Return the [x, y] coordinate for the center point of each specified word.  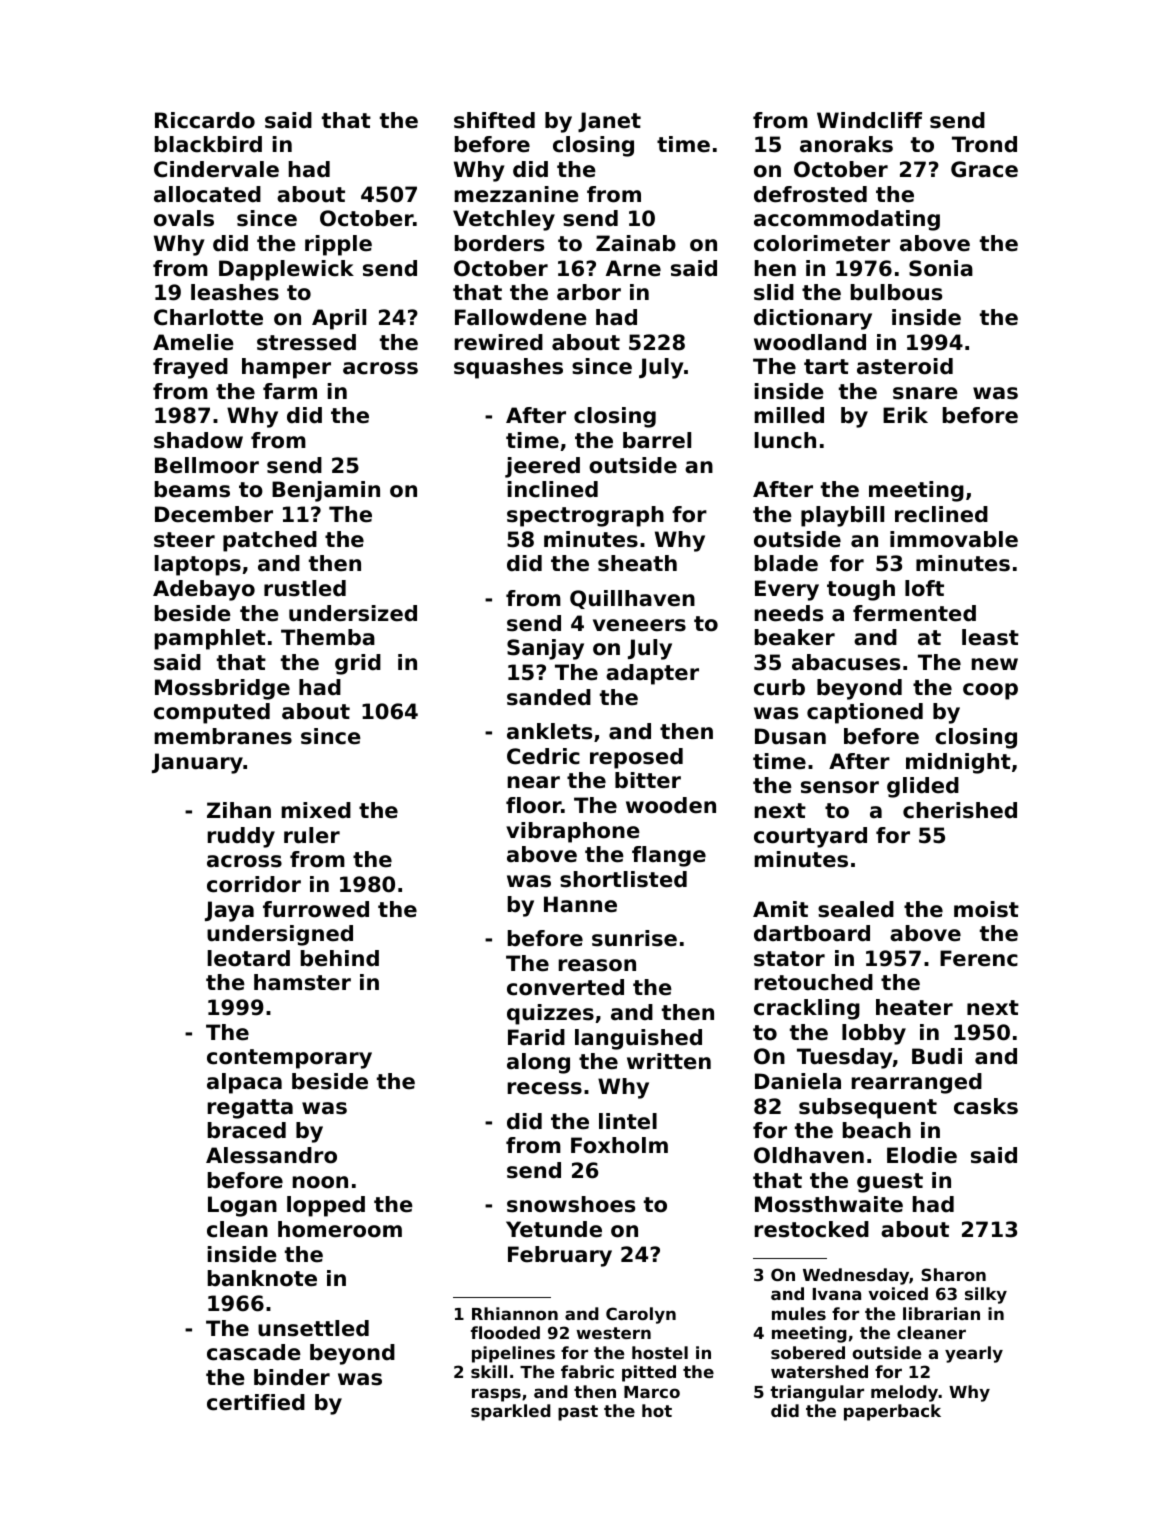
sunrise [634, 938]
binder [292, 1377]
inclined [553, 489]
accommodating [847, 220]
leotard [249, 958]
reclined [941, 514]
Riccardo [205, 120]
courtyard [810, 837]
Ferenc [979, 958]
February [560, 1256]
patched [270, 541]
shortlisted [623, 879]
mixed [316, 810]
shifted [494, 120]
